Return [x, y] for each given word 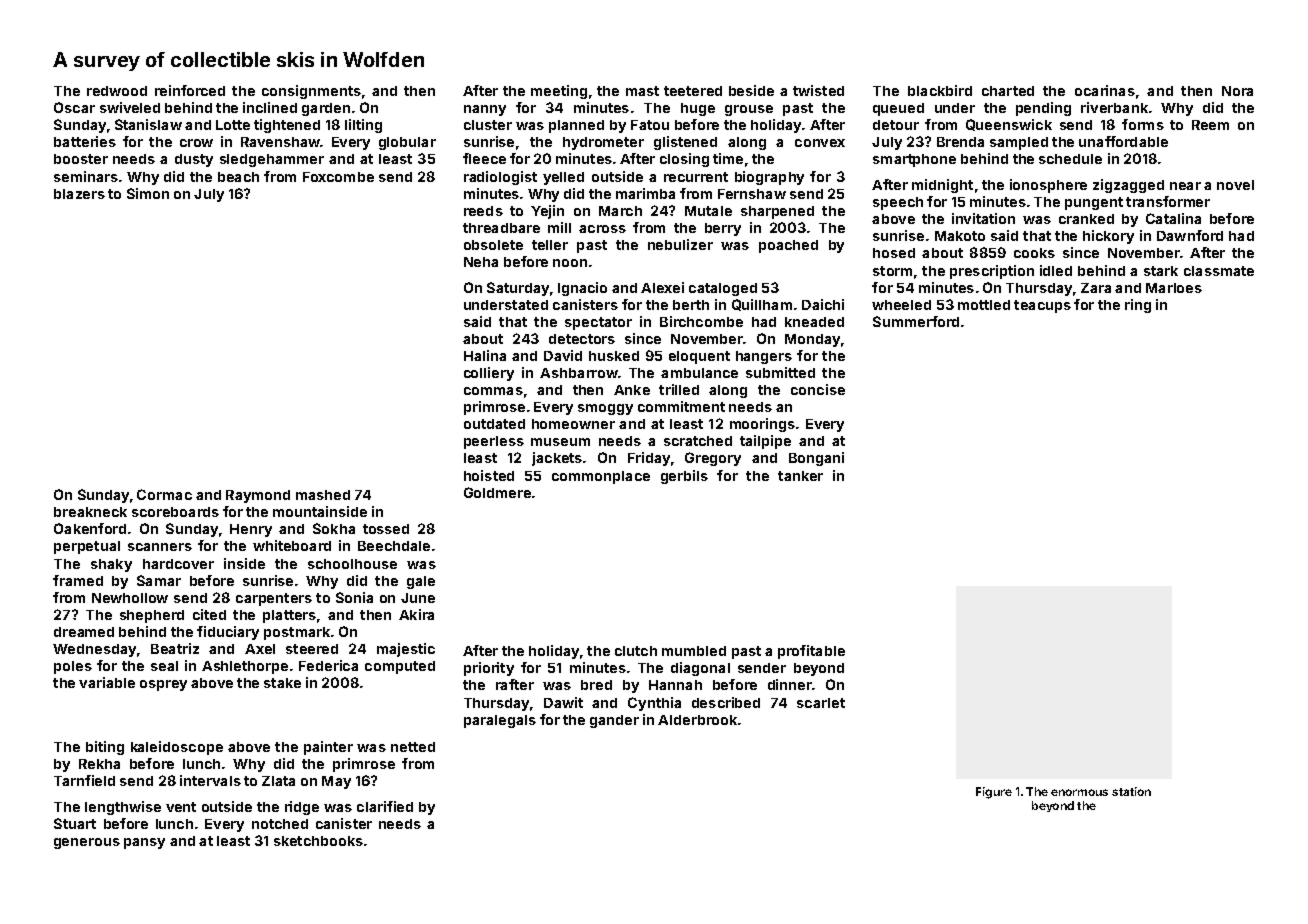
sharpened [777, 212]
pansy [144, 843]
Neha [481, 262]
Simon [148, 193]
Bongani [816, 459]
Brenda [960, 142]
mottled [984, 305]
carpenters [274, 599]
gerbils [684, 477]
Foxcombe [338, 177]
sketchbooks [318, 841]
